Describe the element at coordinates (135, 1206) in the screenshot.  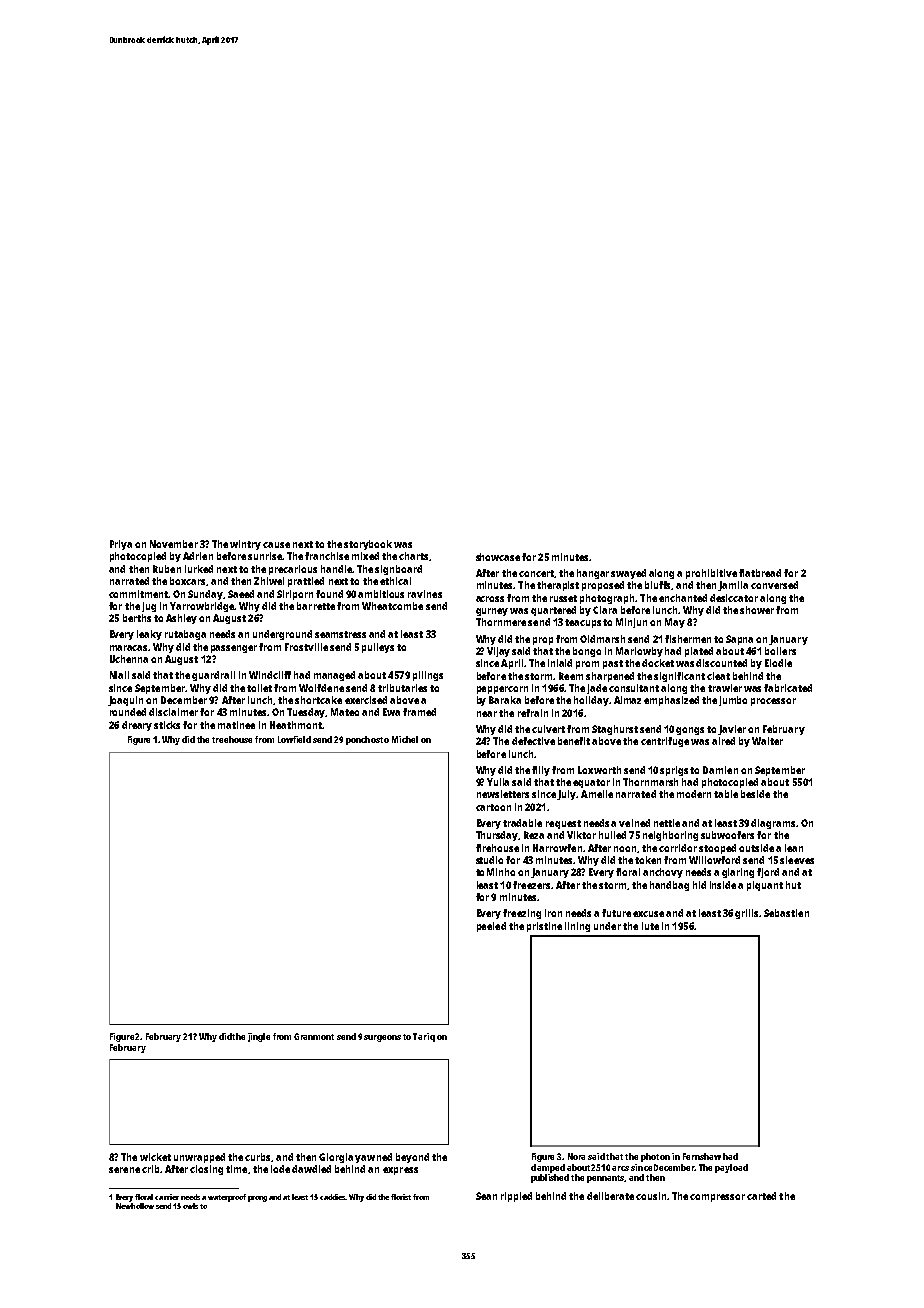
I see `Newhollow` at that location.
